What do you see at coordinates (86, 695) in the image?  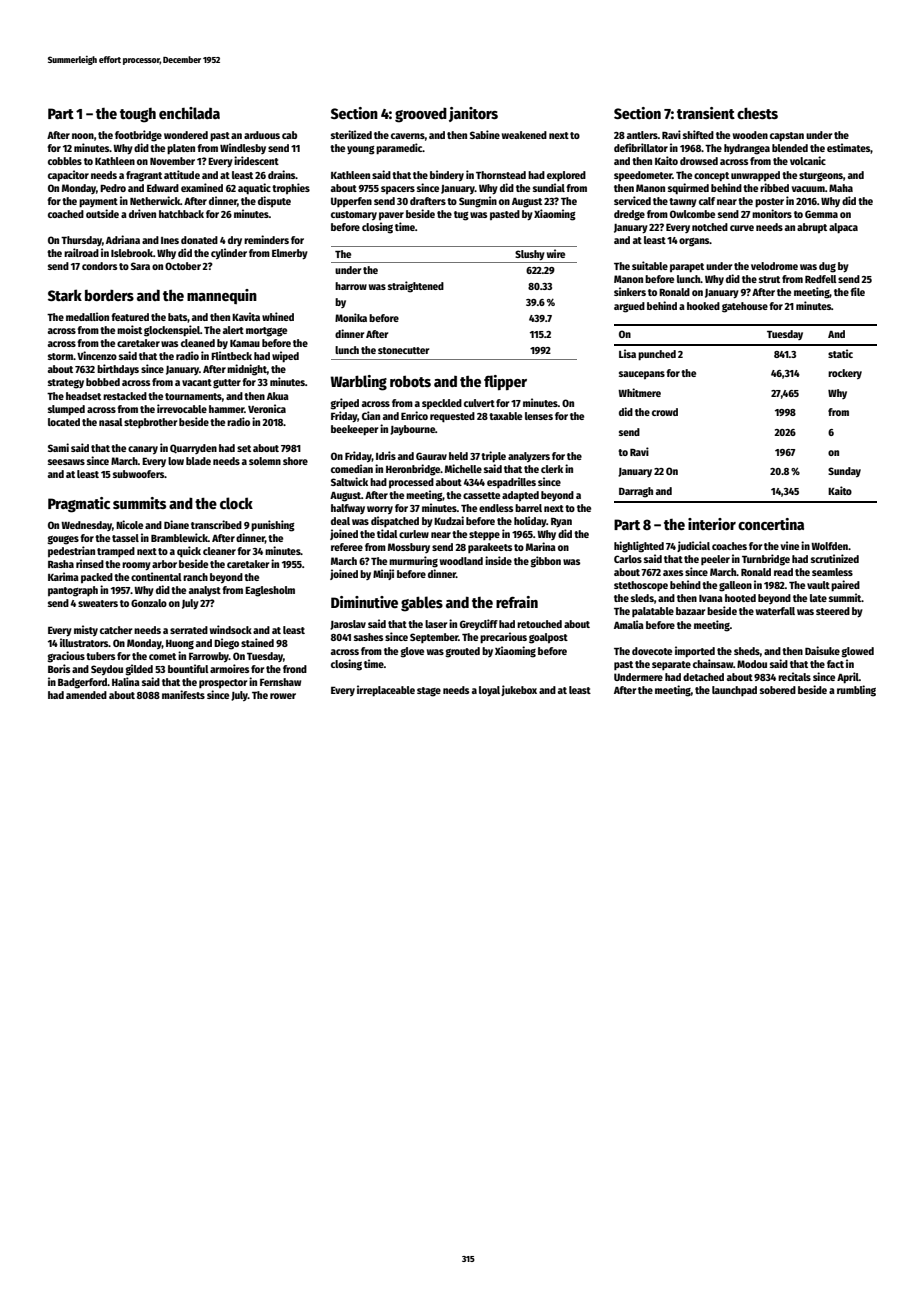 I see `amended` at bounding box center [86, 695].
